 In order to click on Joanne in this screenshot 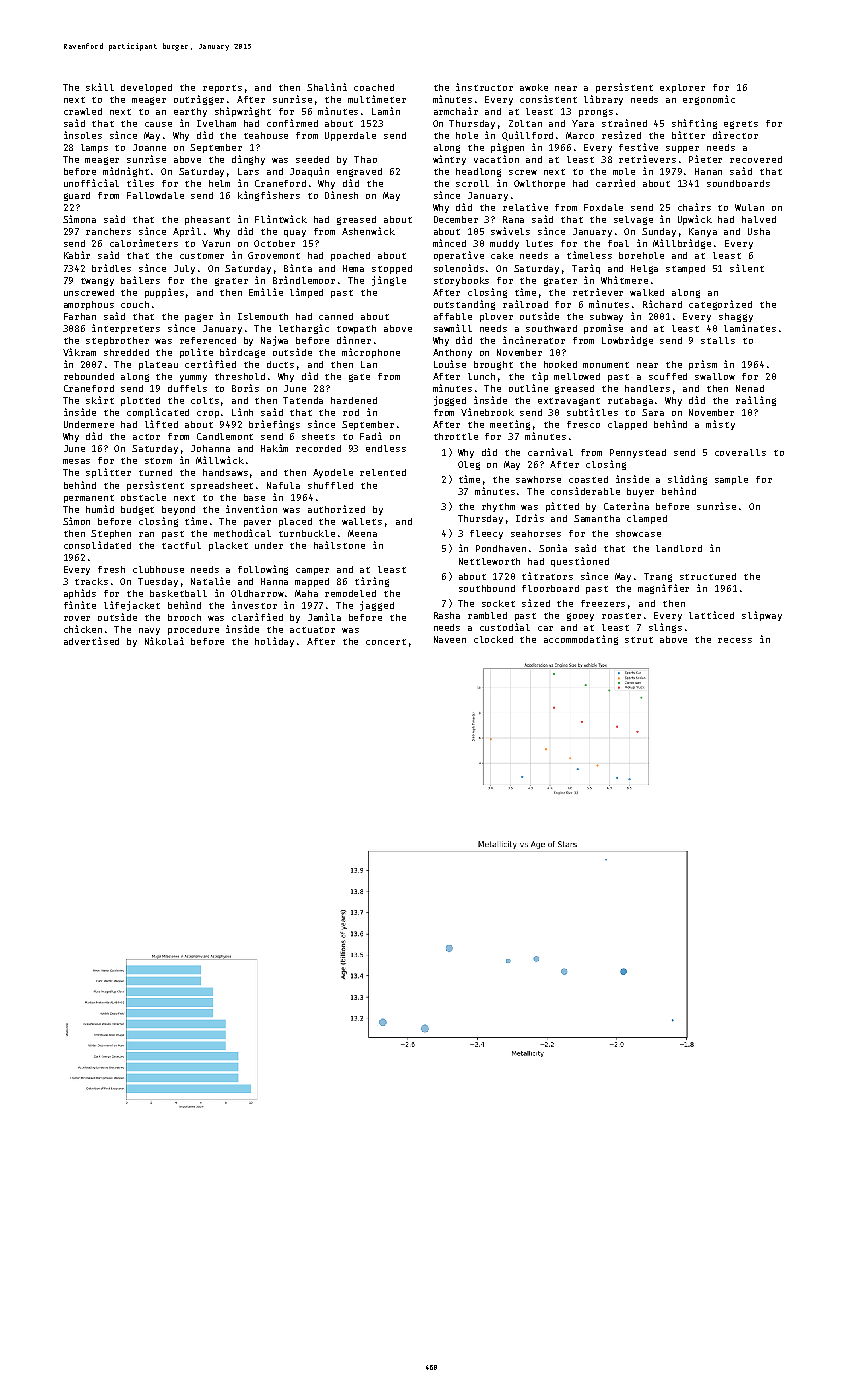, I will do `click(149, 147)`.
